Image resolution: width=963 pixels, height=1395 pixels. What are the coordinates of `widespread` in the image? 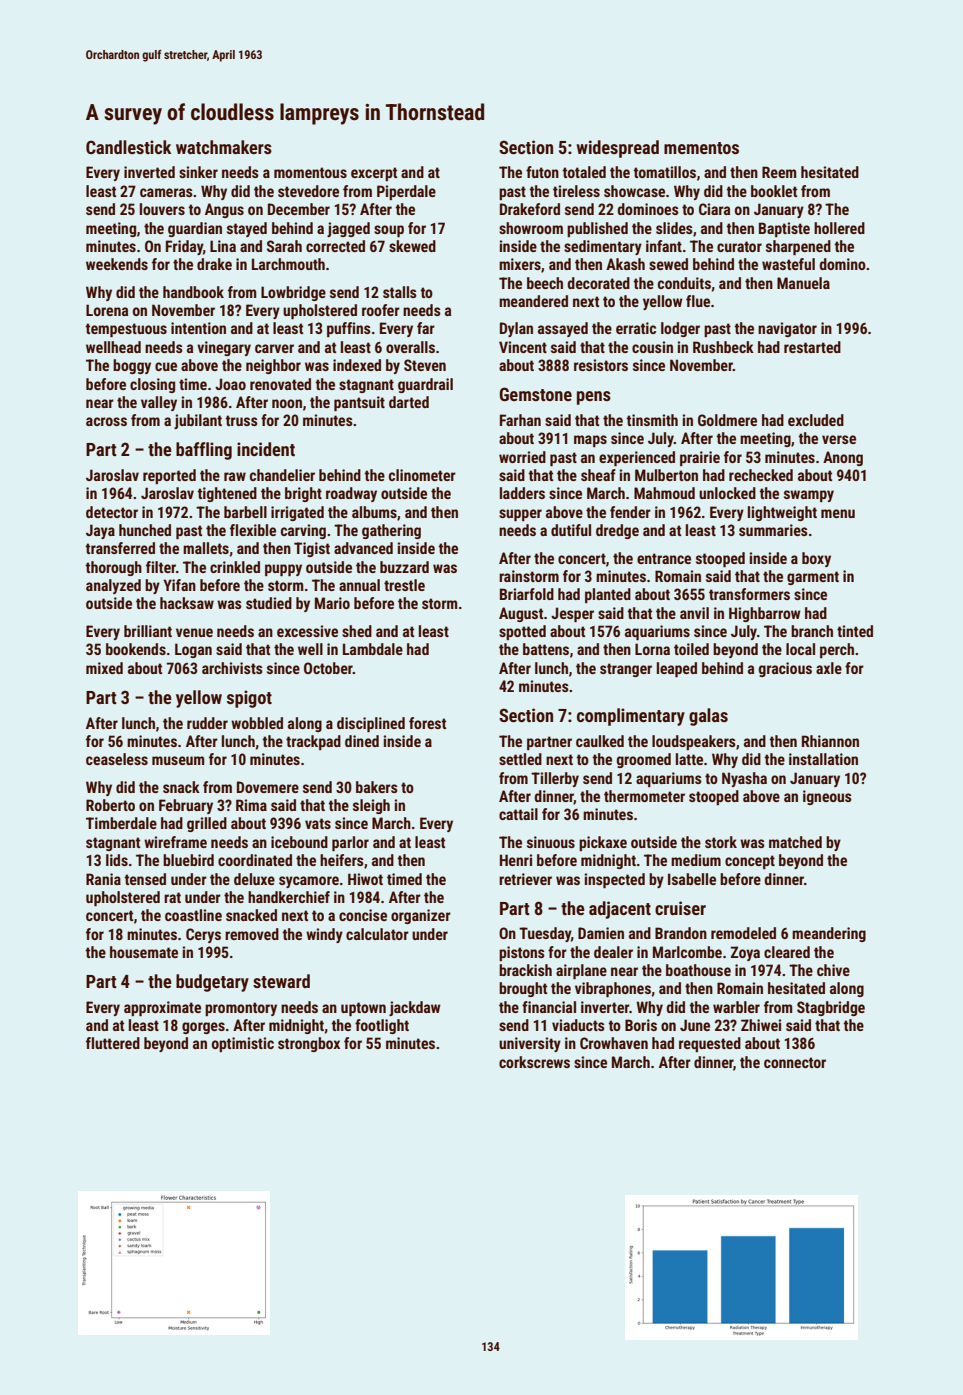 It's located at (618, 149).
